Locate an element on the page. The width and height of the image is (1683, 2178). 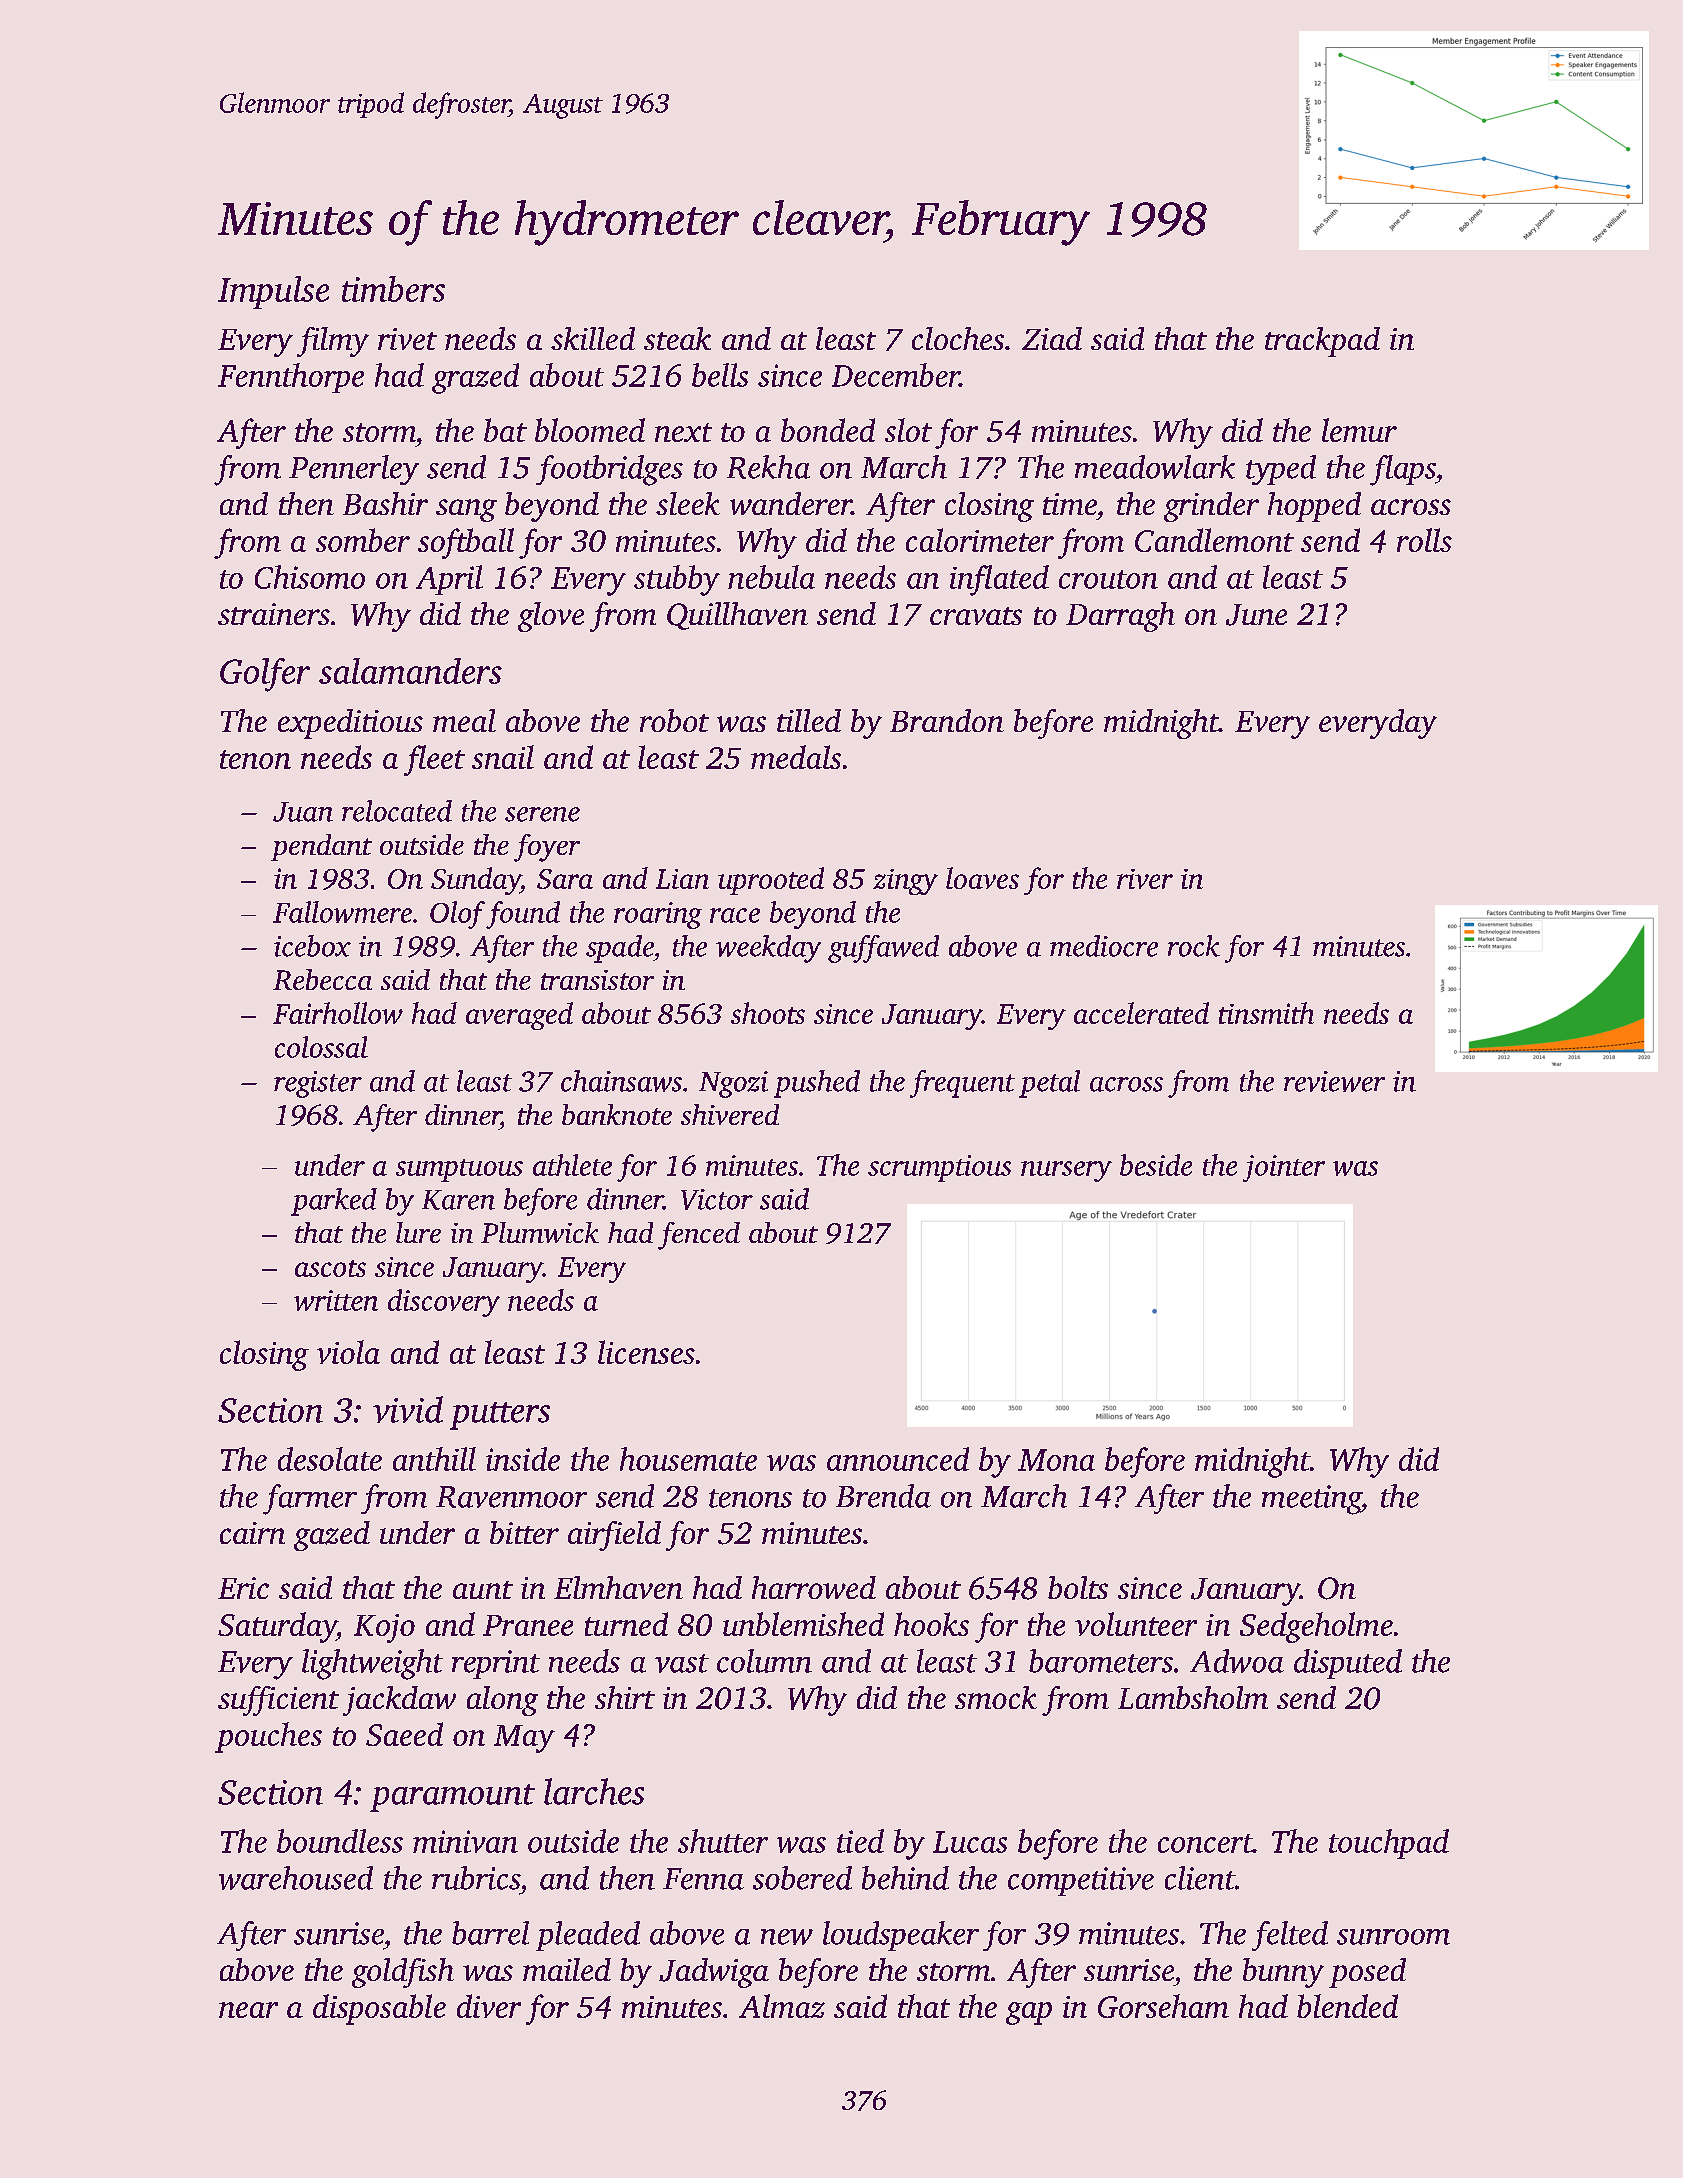
gap is located at coordinates (1029, 2013).
